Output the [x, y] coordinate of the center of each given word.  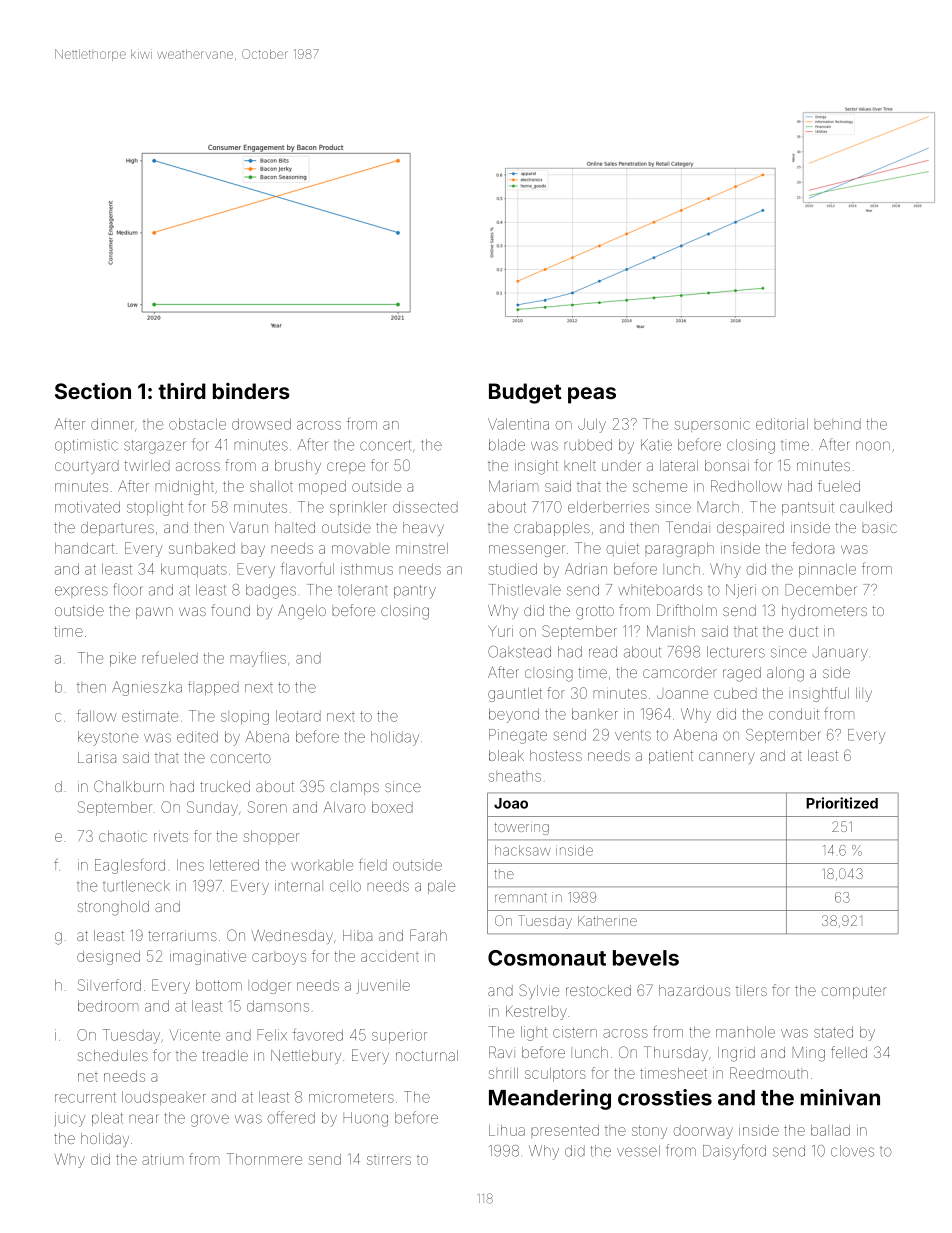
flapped [213, 688]
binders [251, 391]
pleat [107, 1119]
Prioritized [842, 803]
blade [507, 445]
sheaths [515, 776]
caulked [866, 507]
